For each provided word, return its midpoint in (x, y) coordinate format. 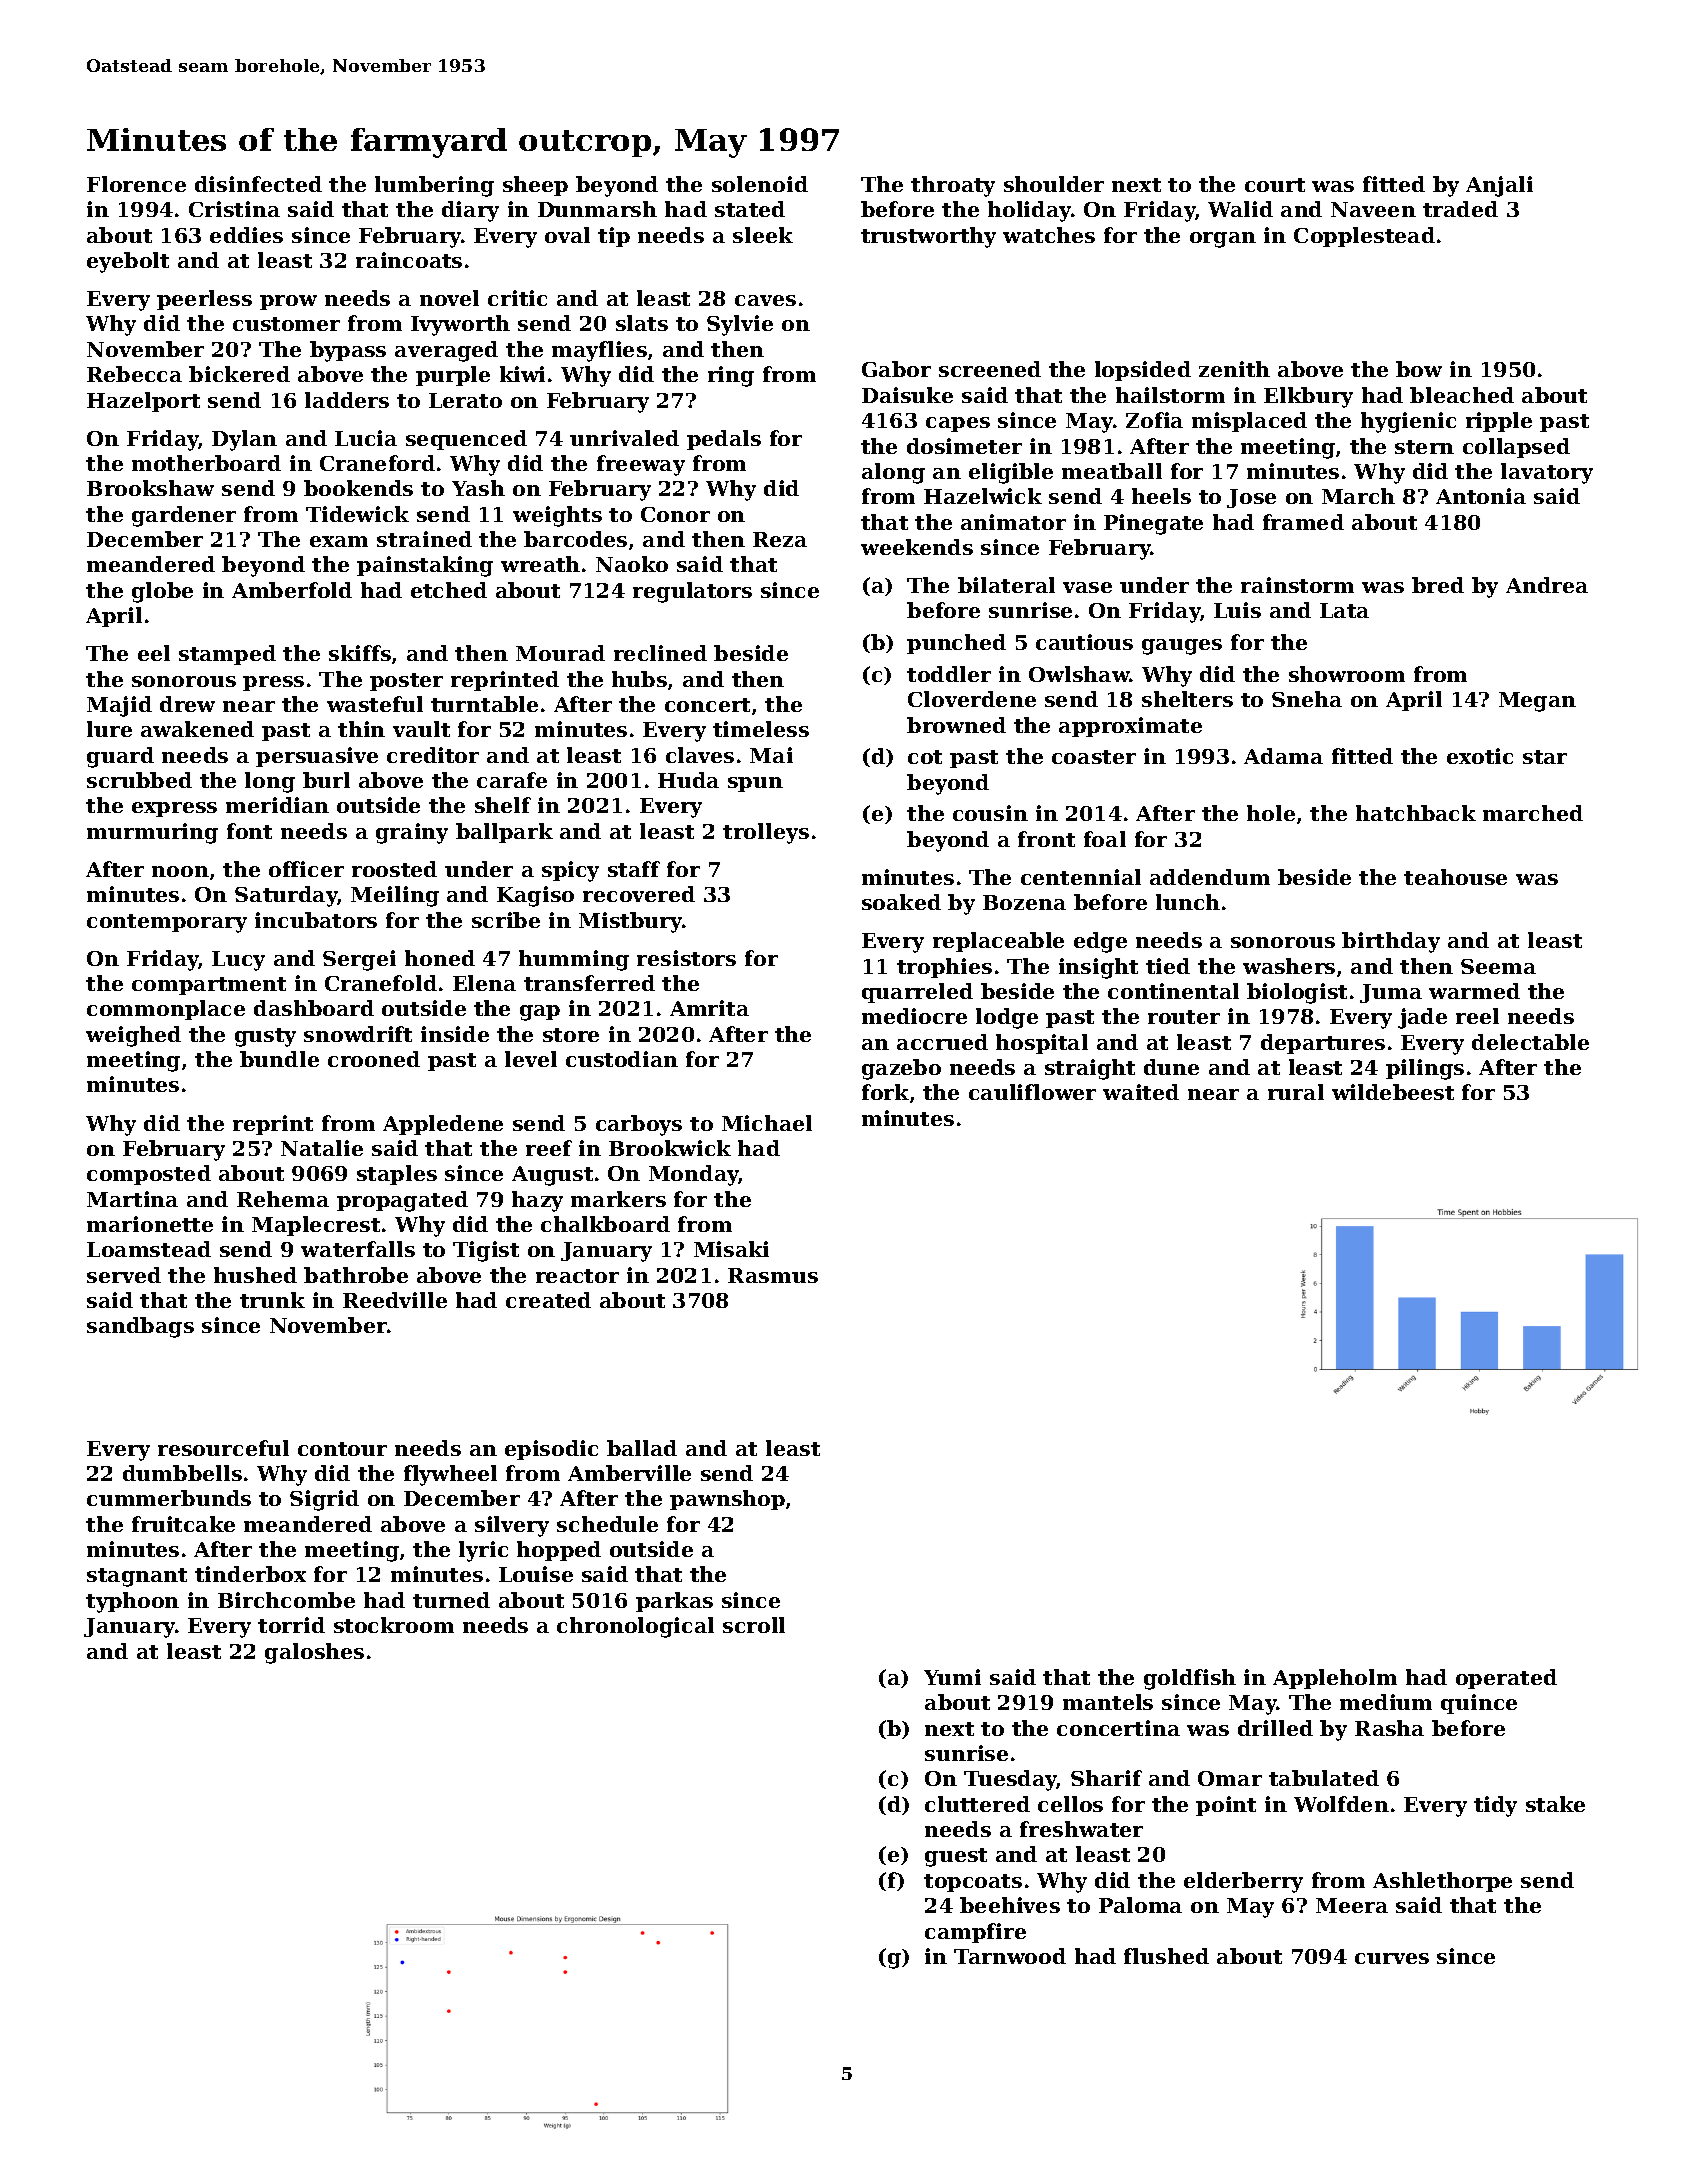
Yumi (952, 1677)
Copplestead (1364, 237)
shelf (503, 805)
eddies (246, 235)
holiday (1029, 211)
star (1545, 757)
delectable (1530, 1042)
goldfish (1190, 1679)
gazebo (901, 1069)
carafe (512, 780)
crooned (374, 1059)
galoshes (314, 1653)
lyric (483, 1551)
